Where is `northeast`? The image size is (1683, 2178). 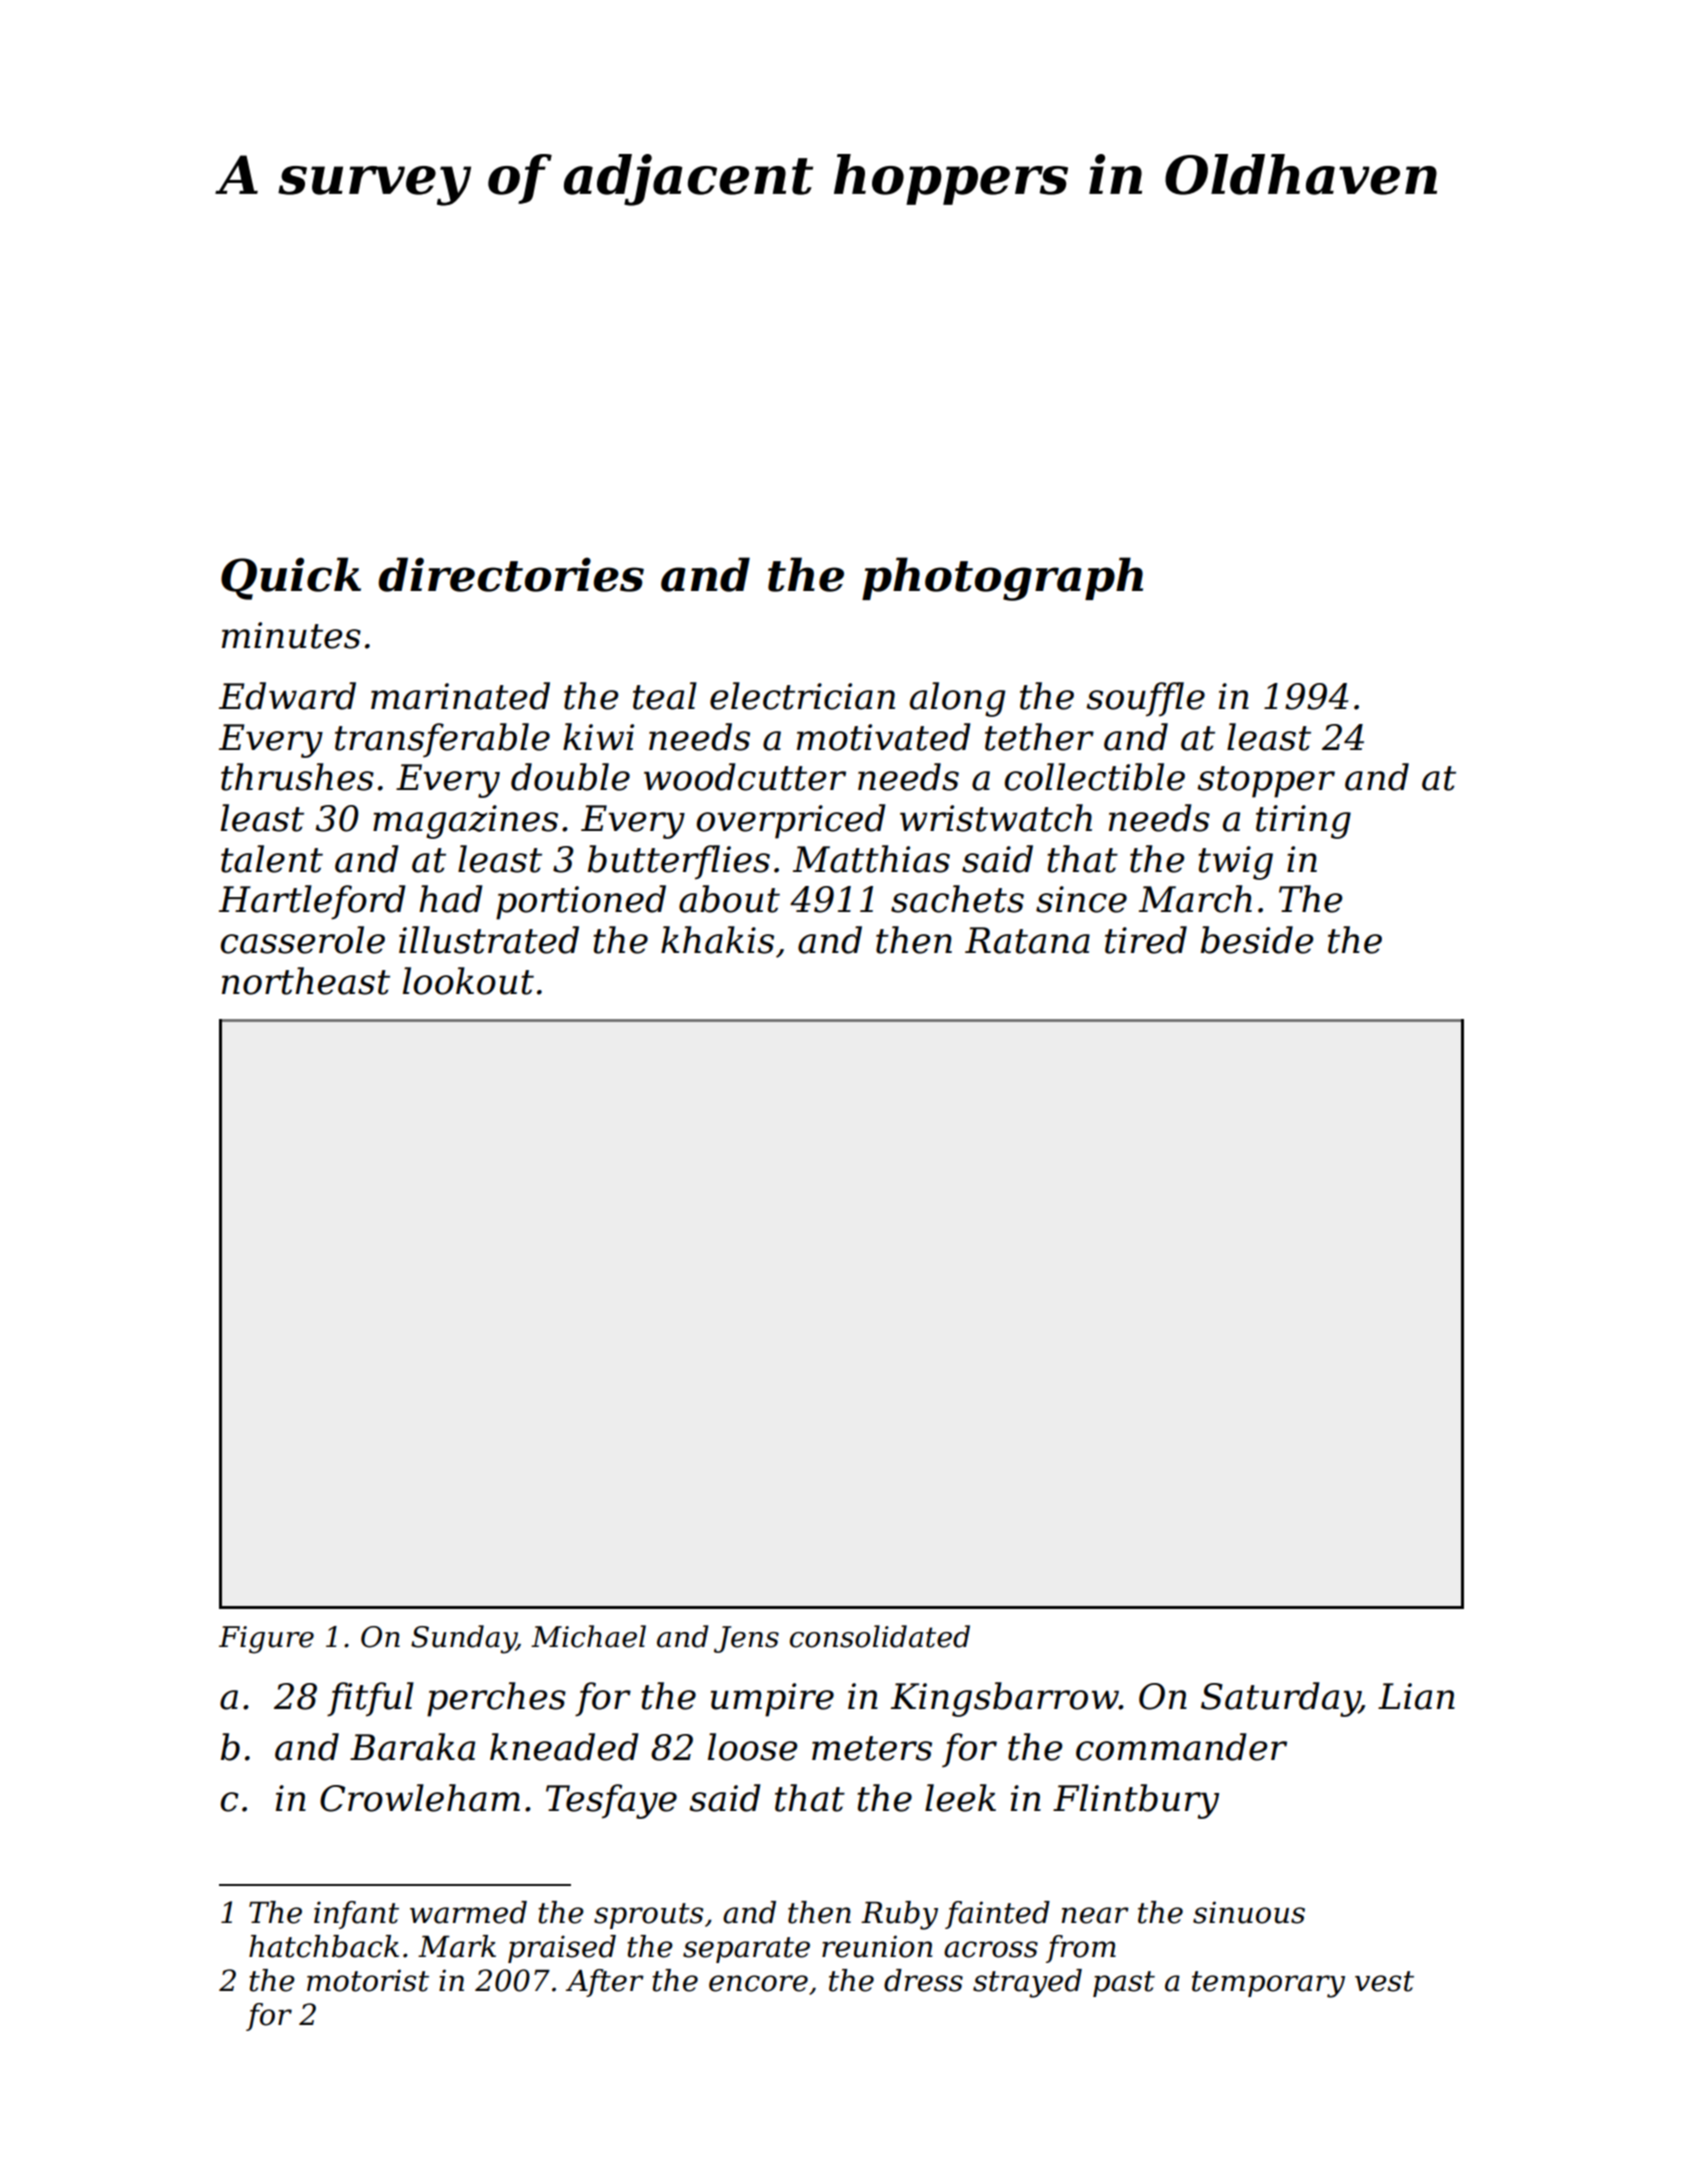
northeast is located at coordinates (306, 981).
